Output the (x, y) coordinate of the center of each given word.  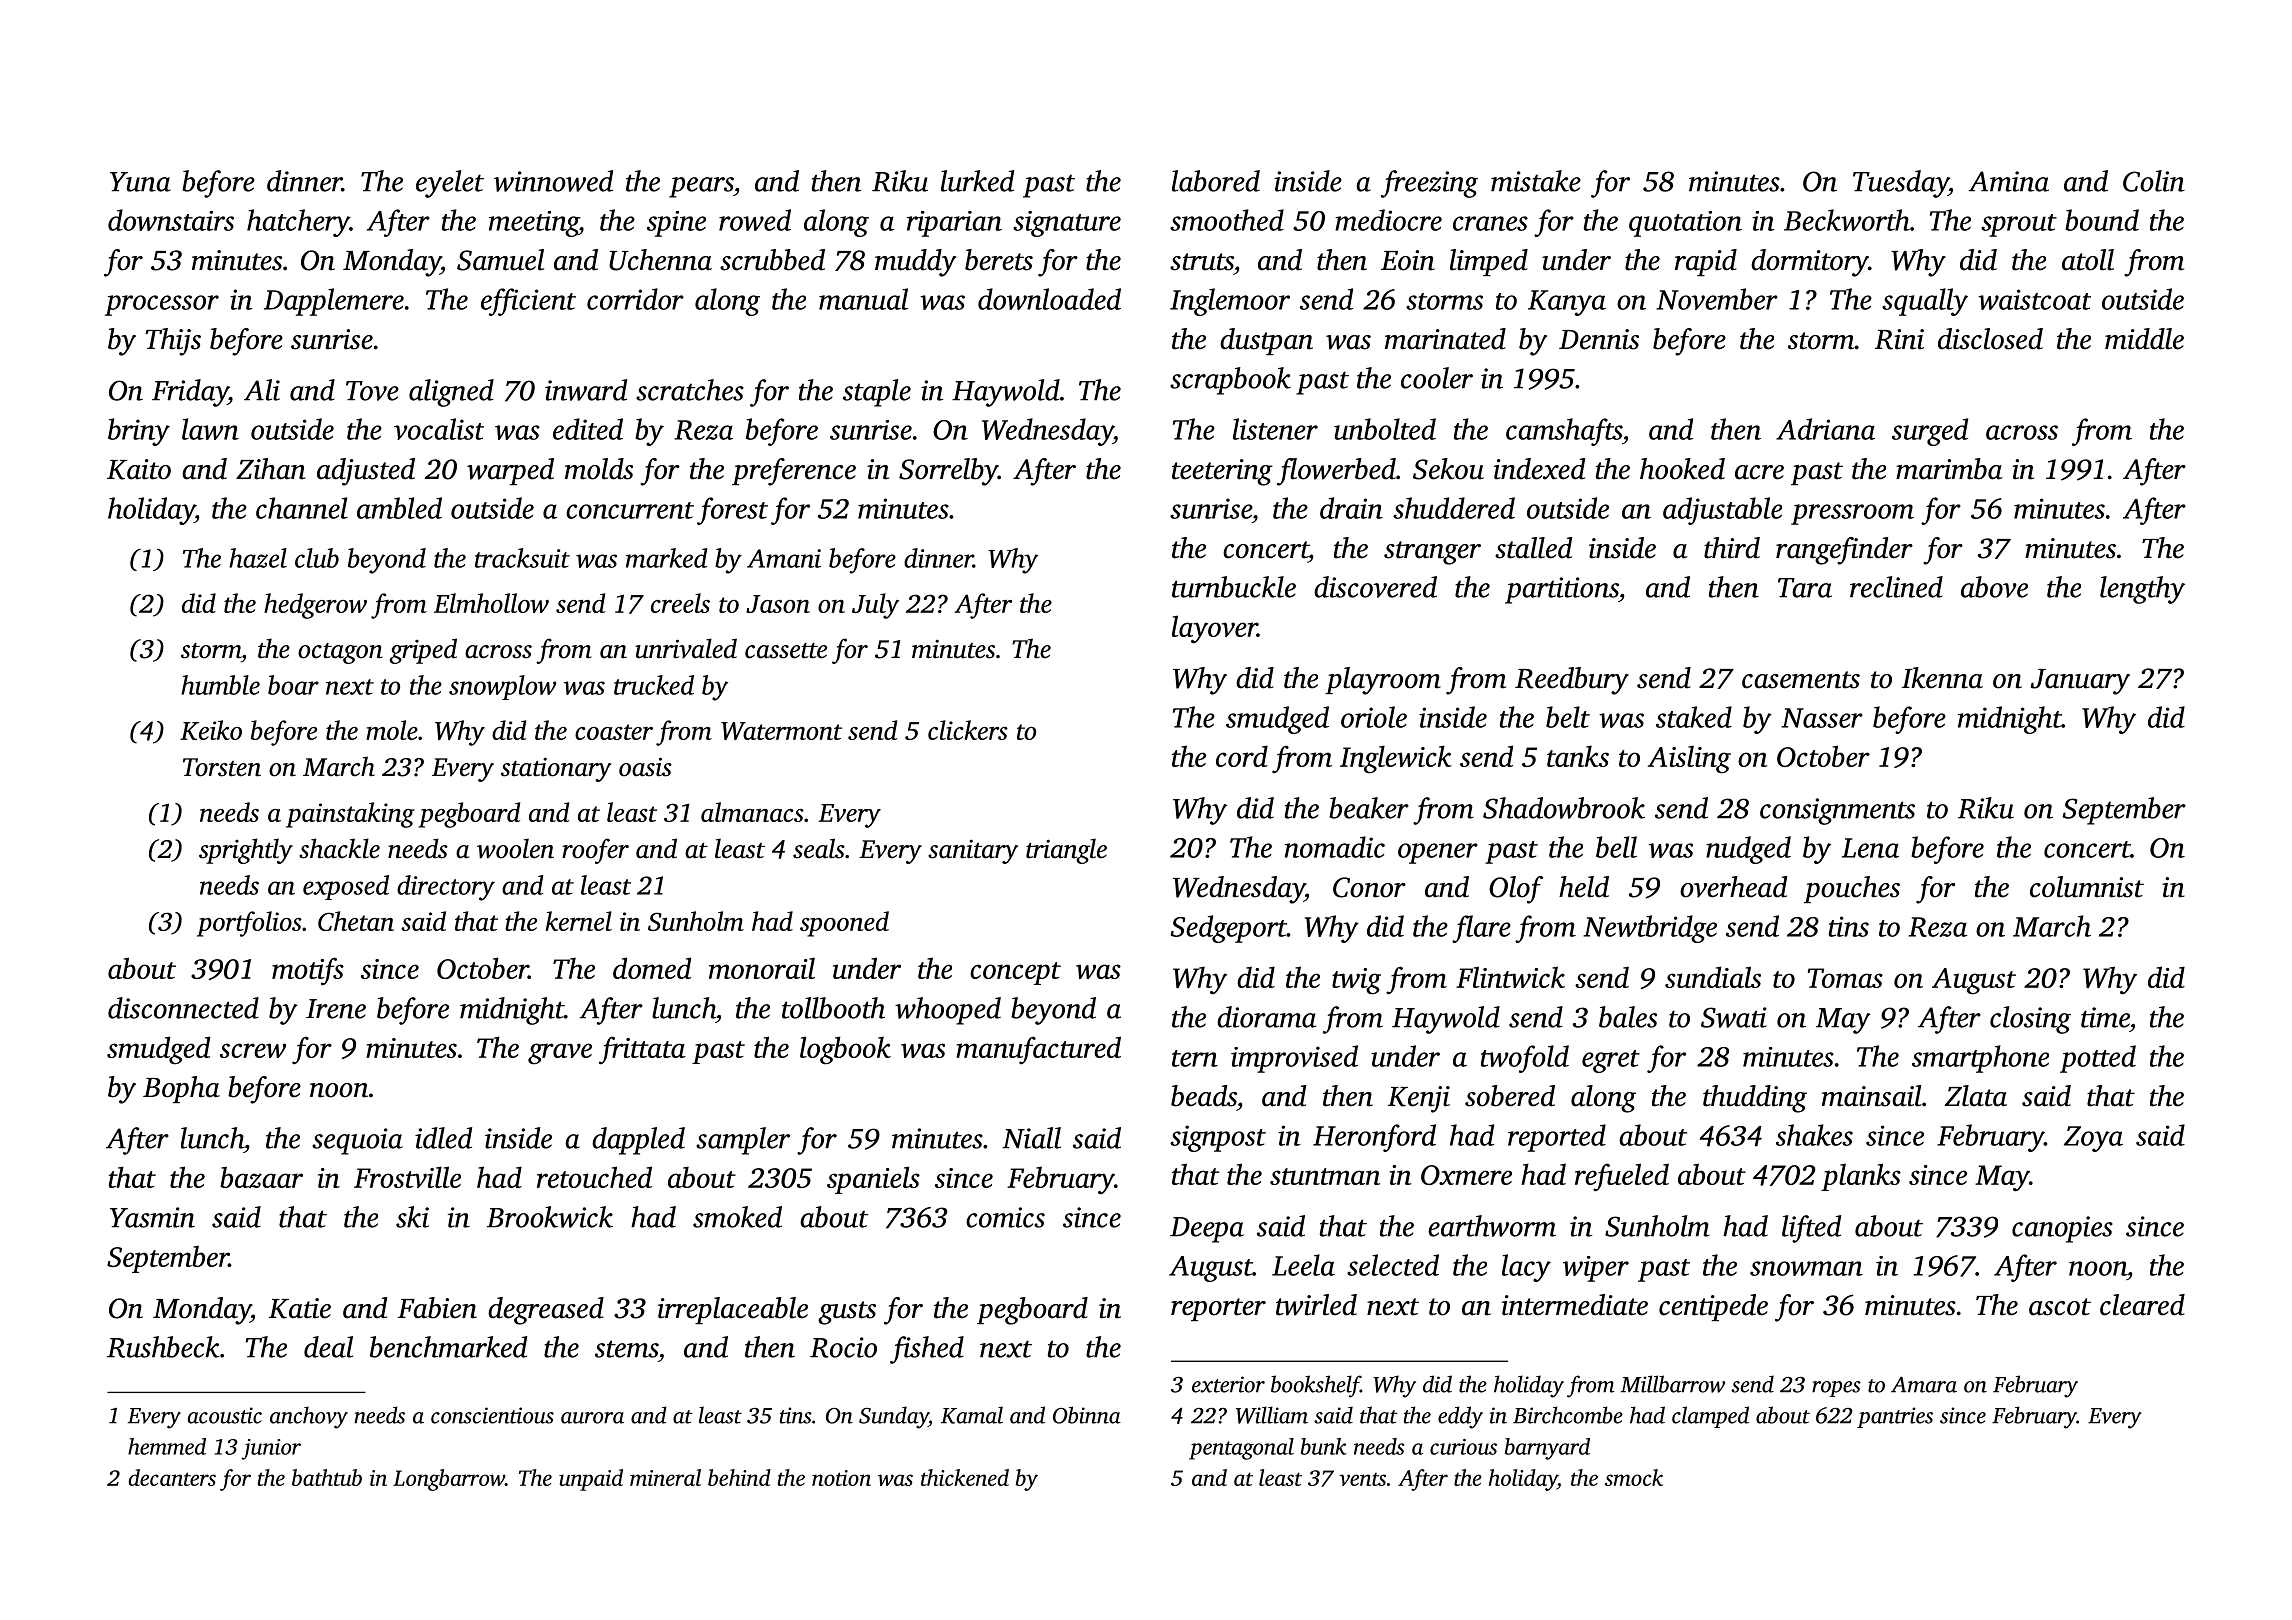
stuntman (1325, 1176)
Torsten (222, 767)
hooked (1682, 469)
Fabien (437, 1308)
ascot (2060, 1307)
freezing (1429, 184)
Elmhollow (491, 603)
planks (1861, 1177)
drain (1351, 508)
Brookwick (550, 1217)
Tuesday (1901, 184)
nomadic (1335, 847)
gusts (847, 1313)
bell (1616, 847)
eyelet (450, 184)
